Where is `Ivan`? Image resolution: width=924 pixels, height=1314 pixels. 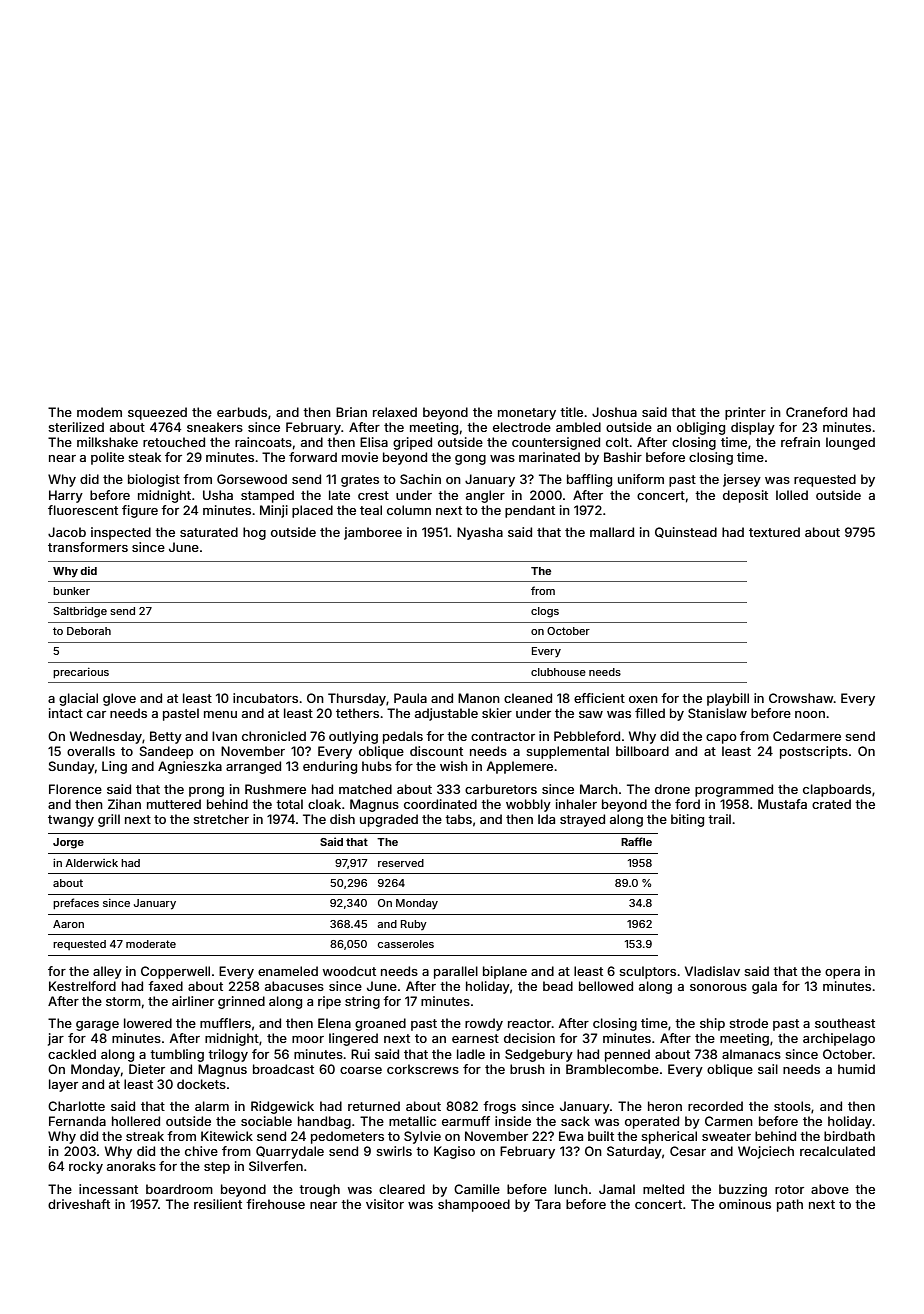 Ivan is located at coordinates (224, 736).
